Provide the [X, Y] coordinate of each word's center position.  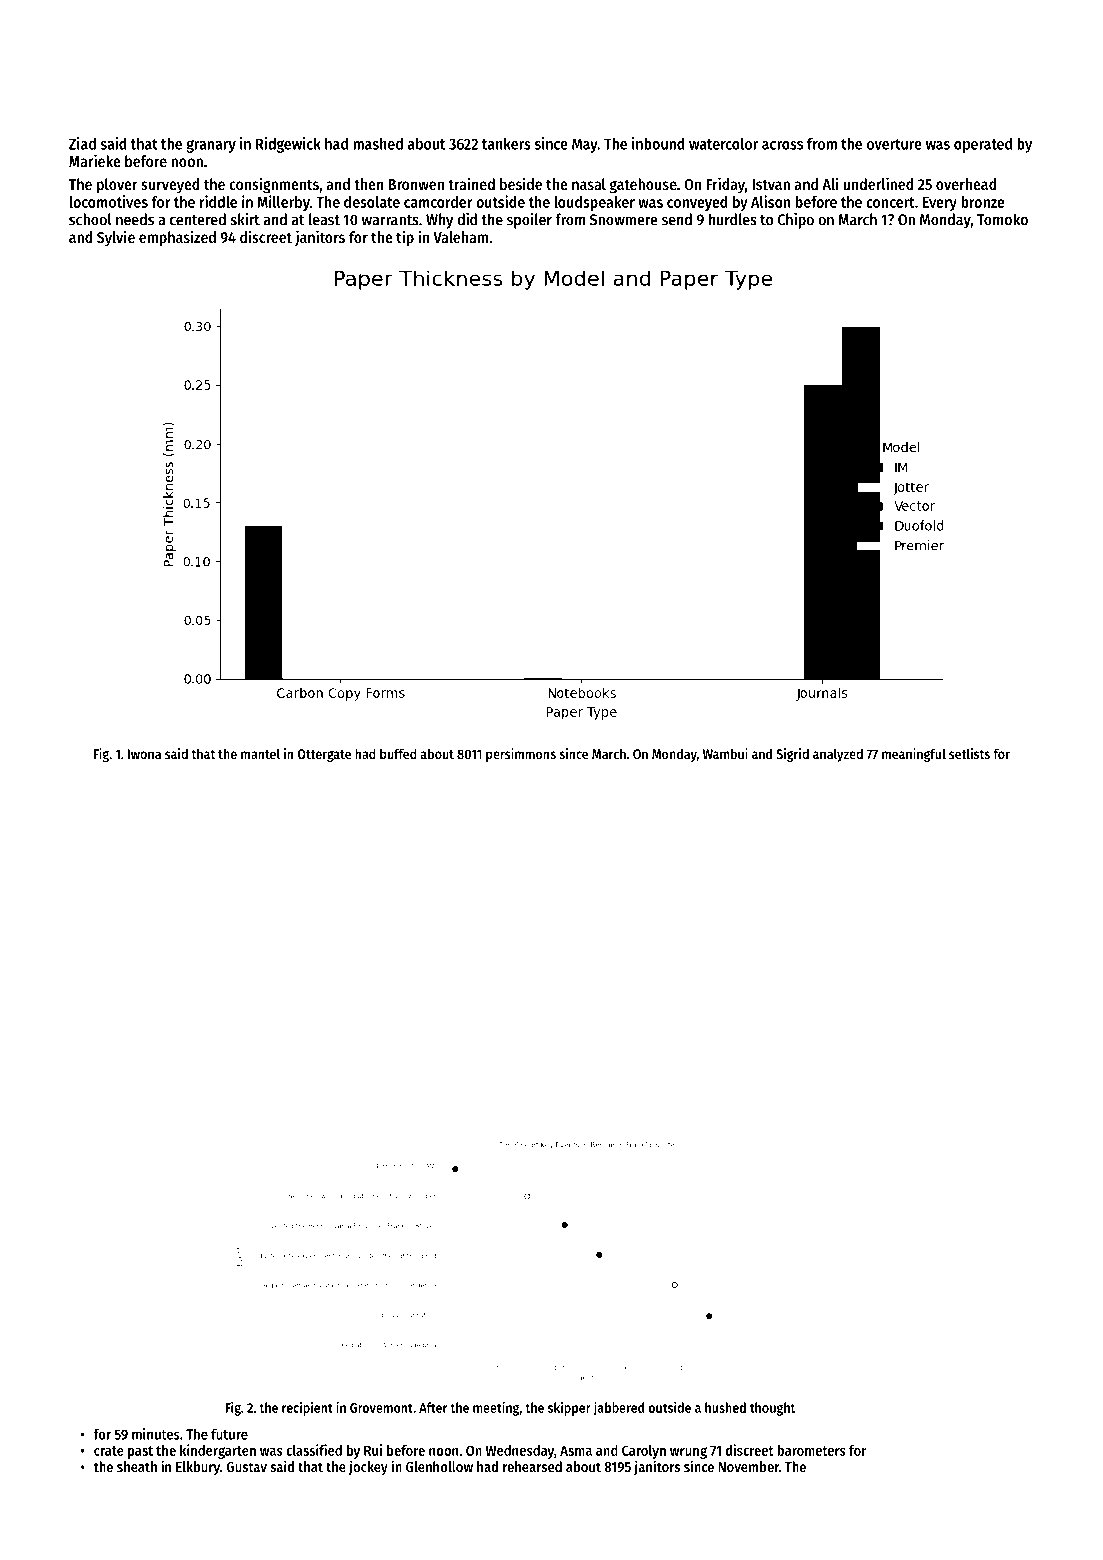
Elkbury [198, 1468]
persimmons [521, 755]
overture [894, 144]
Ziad [82, 143]
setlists [969, 753]
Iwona [144, 754]
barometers [811, 1450]
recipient [307, 1409]
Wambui [725, 753]
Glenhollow [439, 1466]
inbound [658, 143]
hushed [725, 1407]
